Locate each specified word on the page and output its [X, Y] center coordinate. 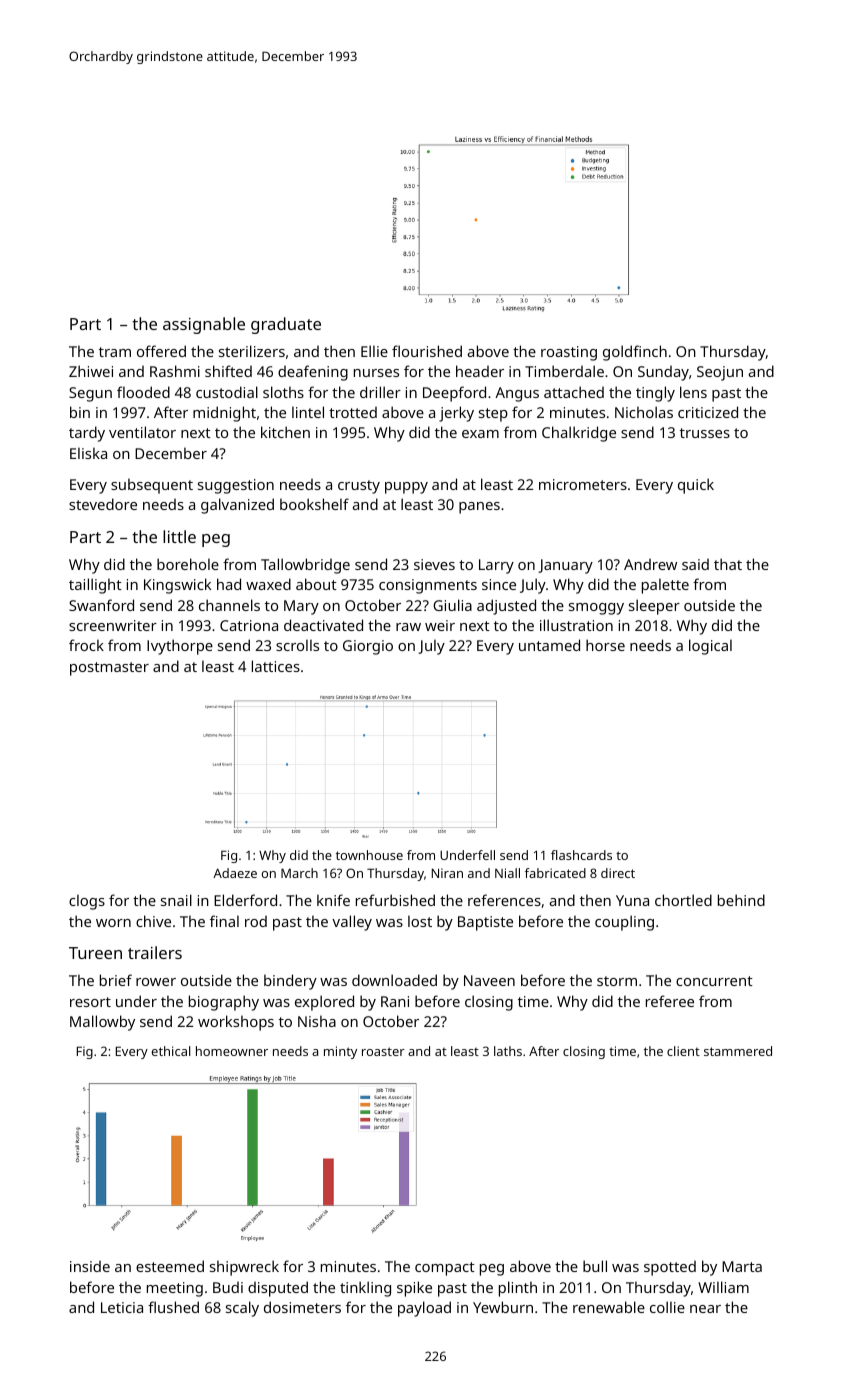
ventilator [142, 432]
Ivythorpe [180, 647]
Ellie [374, 351]
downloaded [394, 980]
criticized [708, 412]
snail [176, 900]
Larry [496, 566]
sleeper [654, 607]
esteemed [170, 1266]
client [683, 1051]
